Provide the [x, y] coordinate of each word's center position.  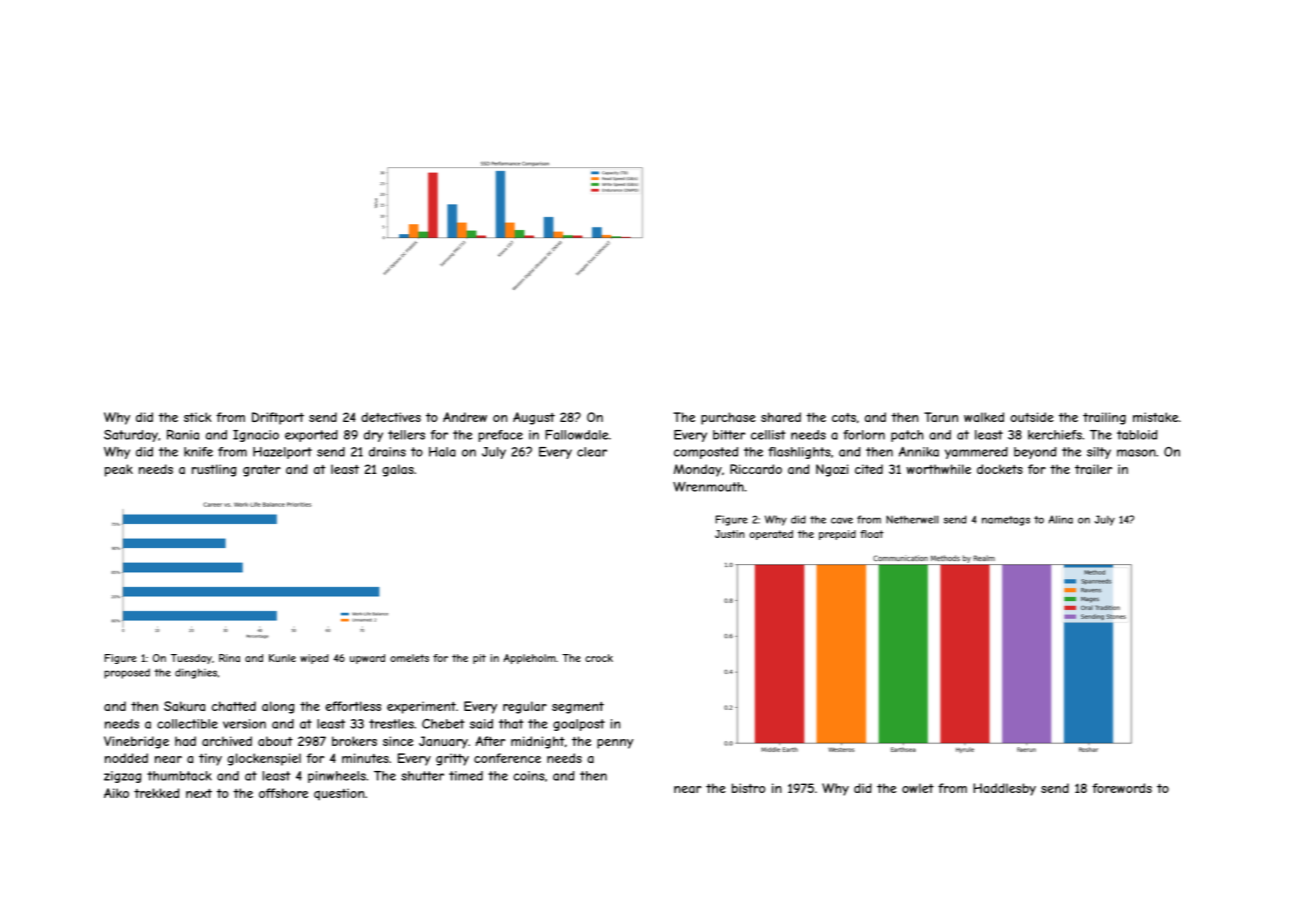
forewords [1122, 788]
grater [262, 470]
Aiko [116, 793]
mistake [1155, 417]
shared [781, 417]
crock [599, 658]
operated [771, 535]
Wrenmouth [708, 487]
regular [525, 707]
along [278, 707]
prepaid [837, 535]
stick [198, 417]
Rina [229, 658]
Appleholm [529, 659]
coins [528, 776]
